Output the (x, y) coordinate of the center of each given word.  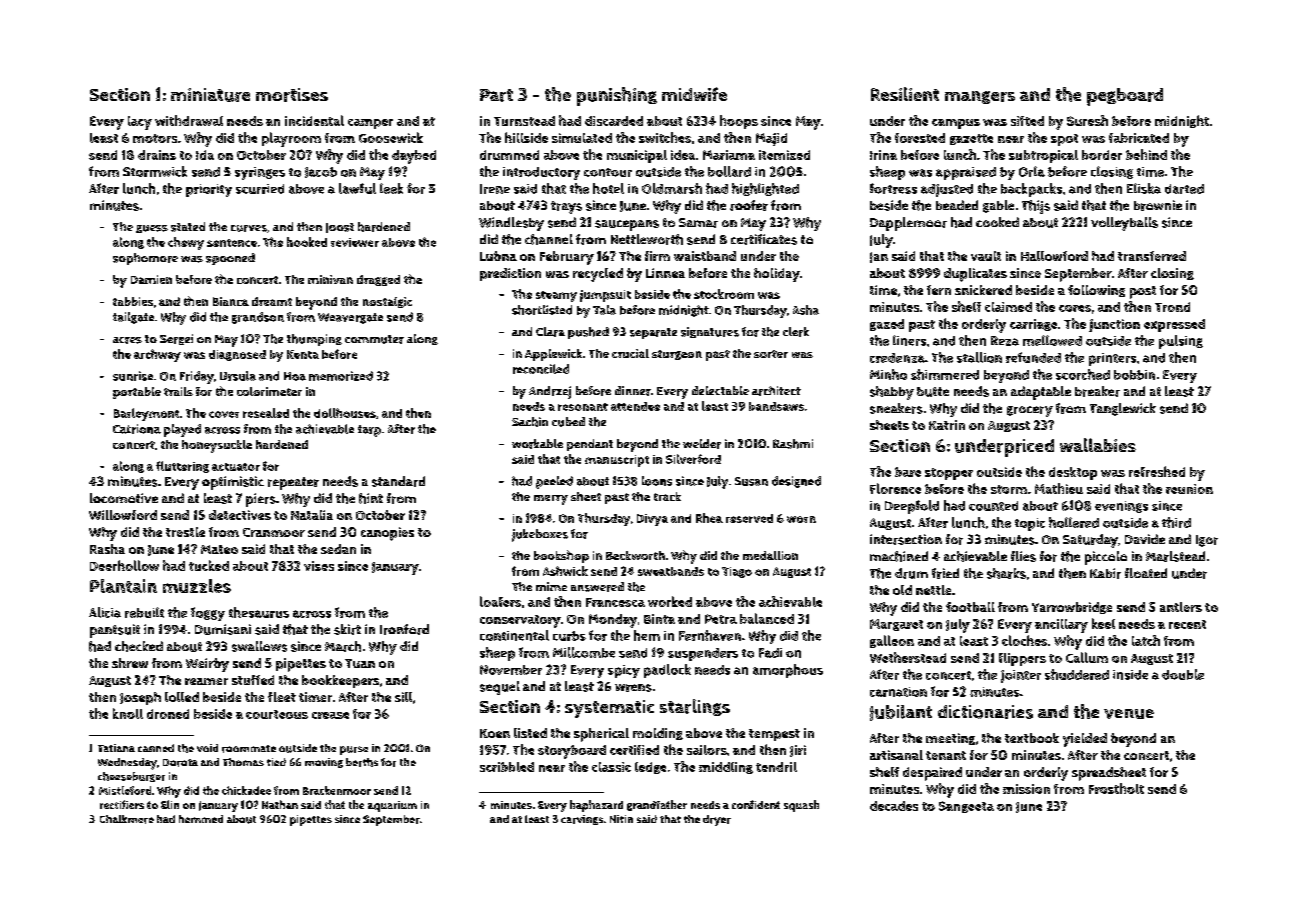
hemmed (201, 819)
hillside (526, 137)
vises (319, 566)
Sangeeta (966, 807)
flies (1023, 556)
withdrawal (189, 120)
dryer (717, 820)
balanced (767, 618)
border (1102, 155)
